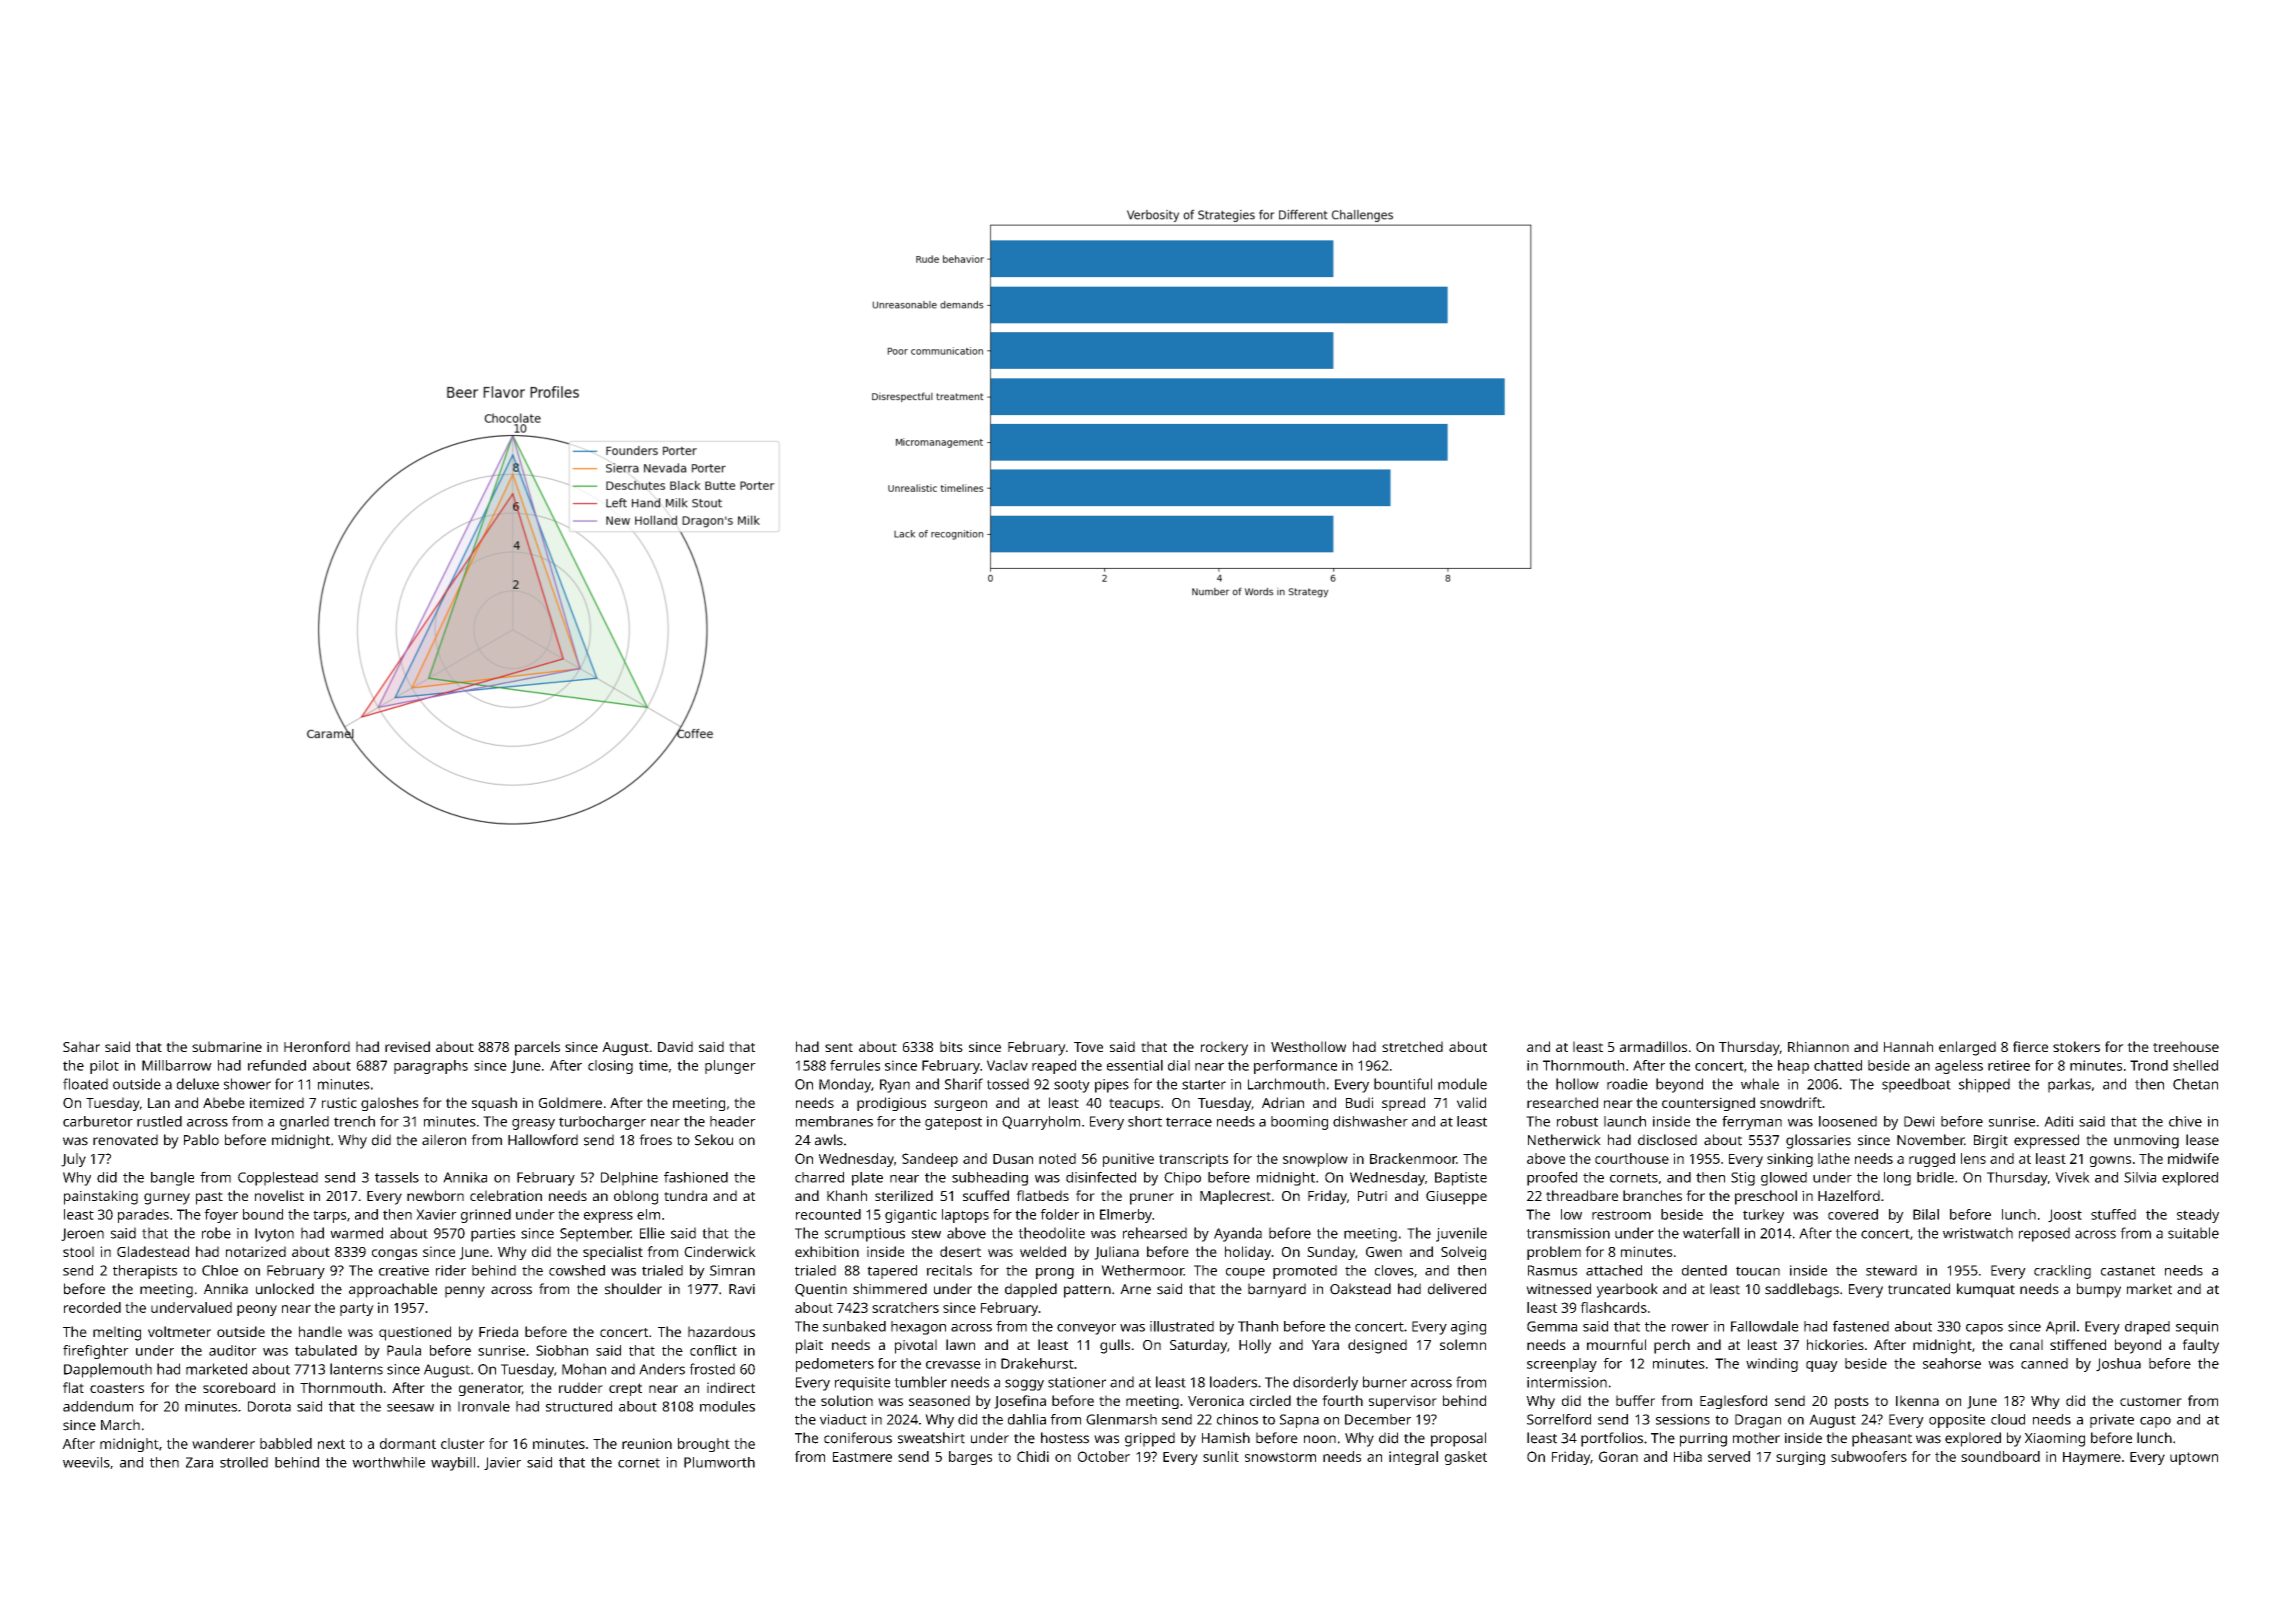 Image resolution: width=2282 pixels, height=1614 pixels. I want to click on fastened, so click(1861, 1326).
